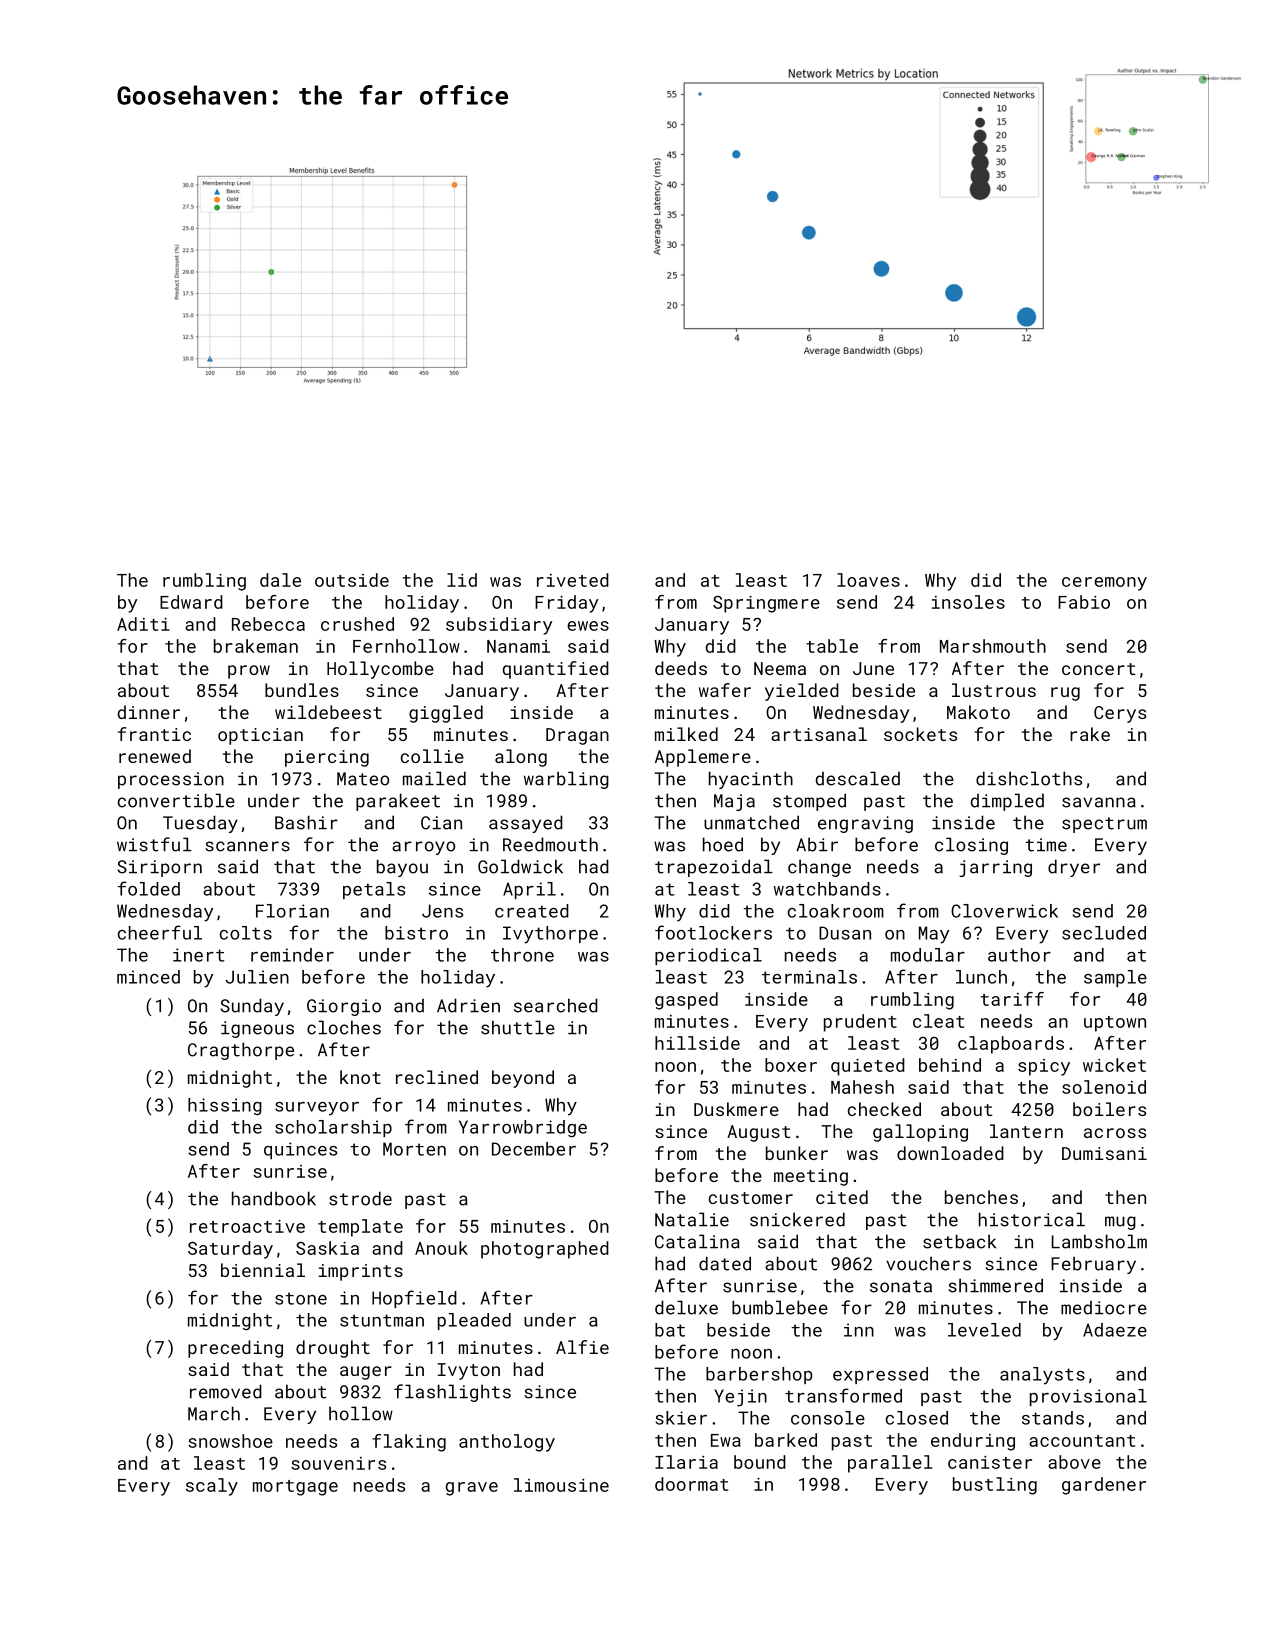 Image resolution: width=1264 pixels, height=1636 pixels. Describe the element at coordinates (292, 911) in the screenshot. I see `Florian` at that location.
